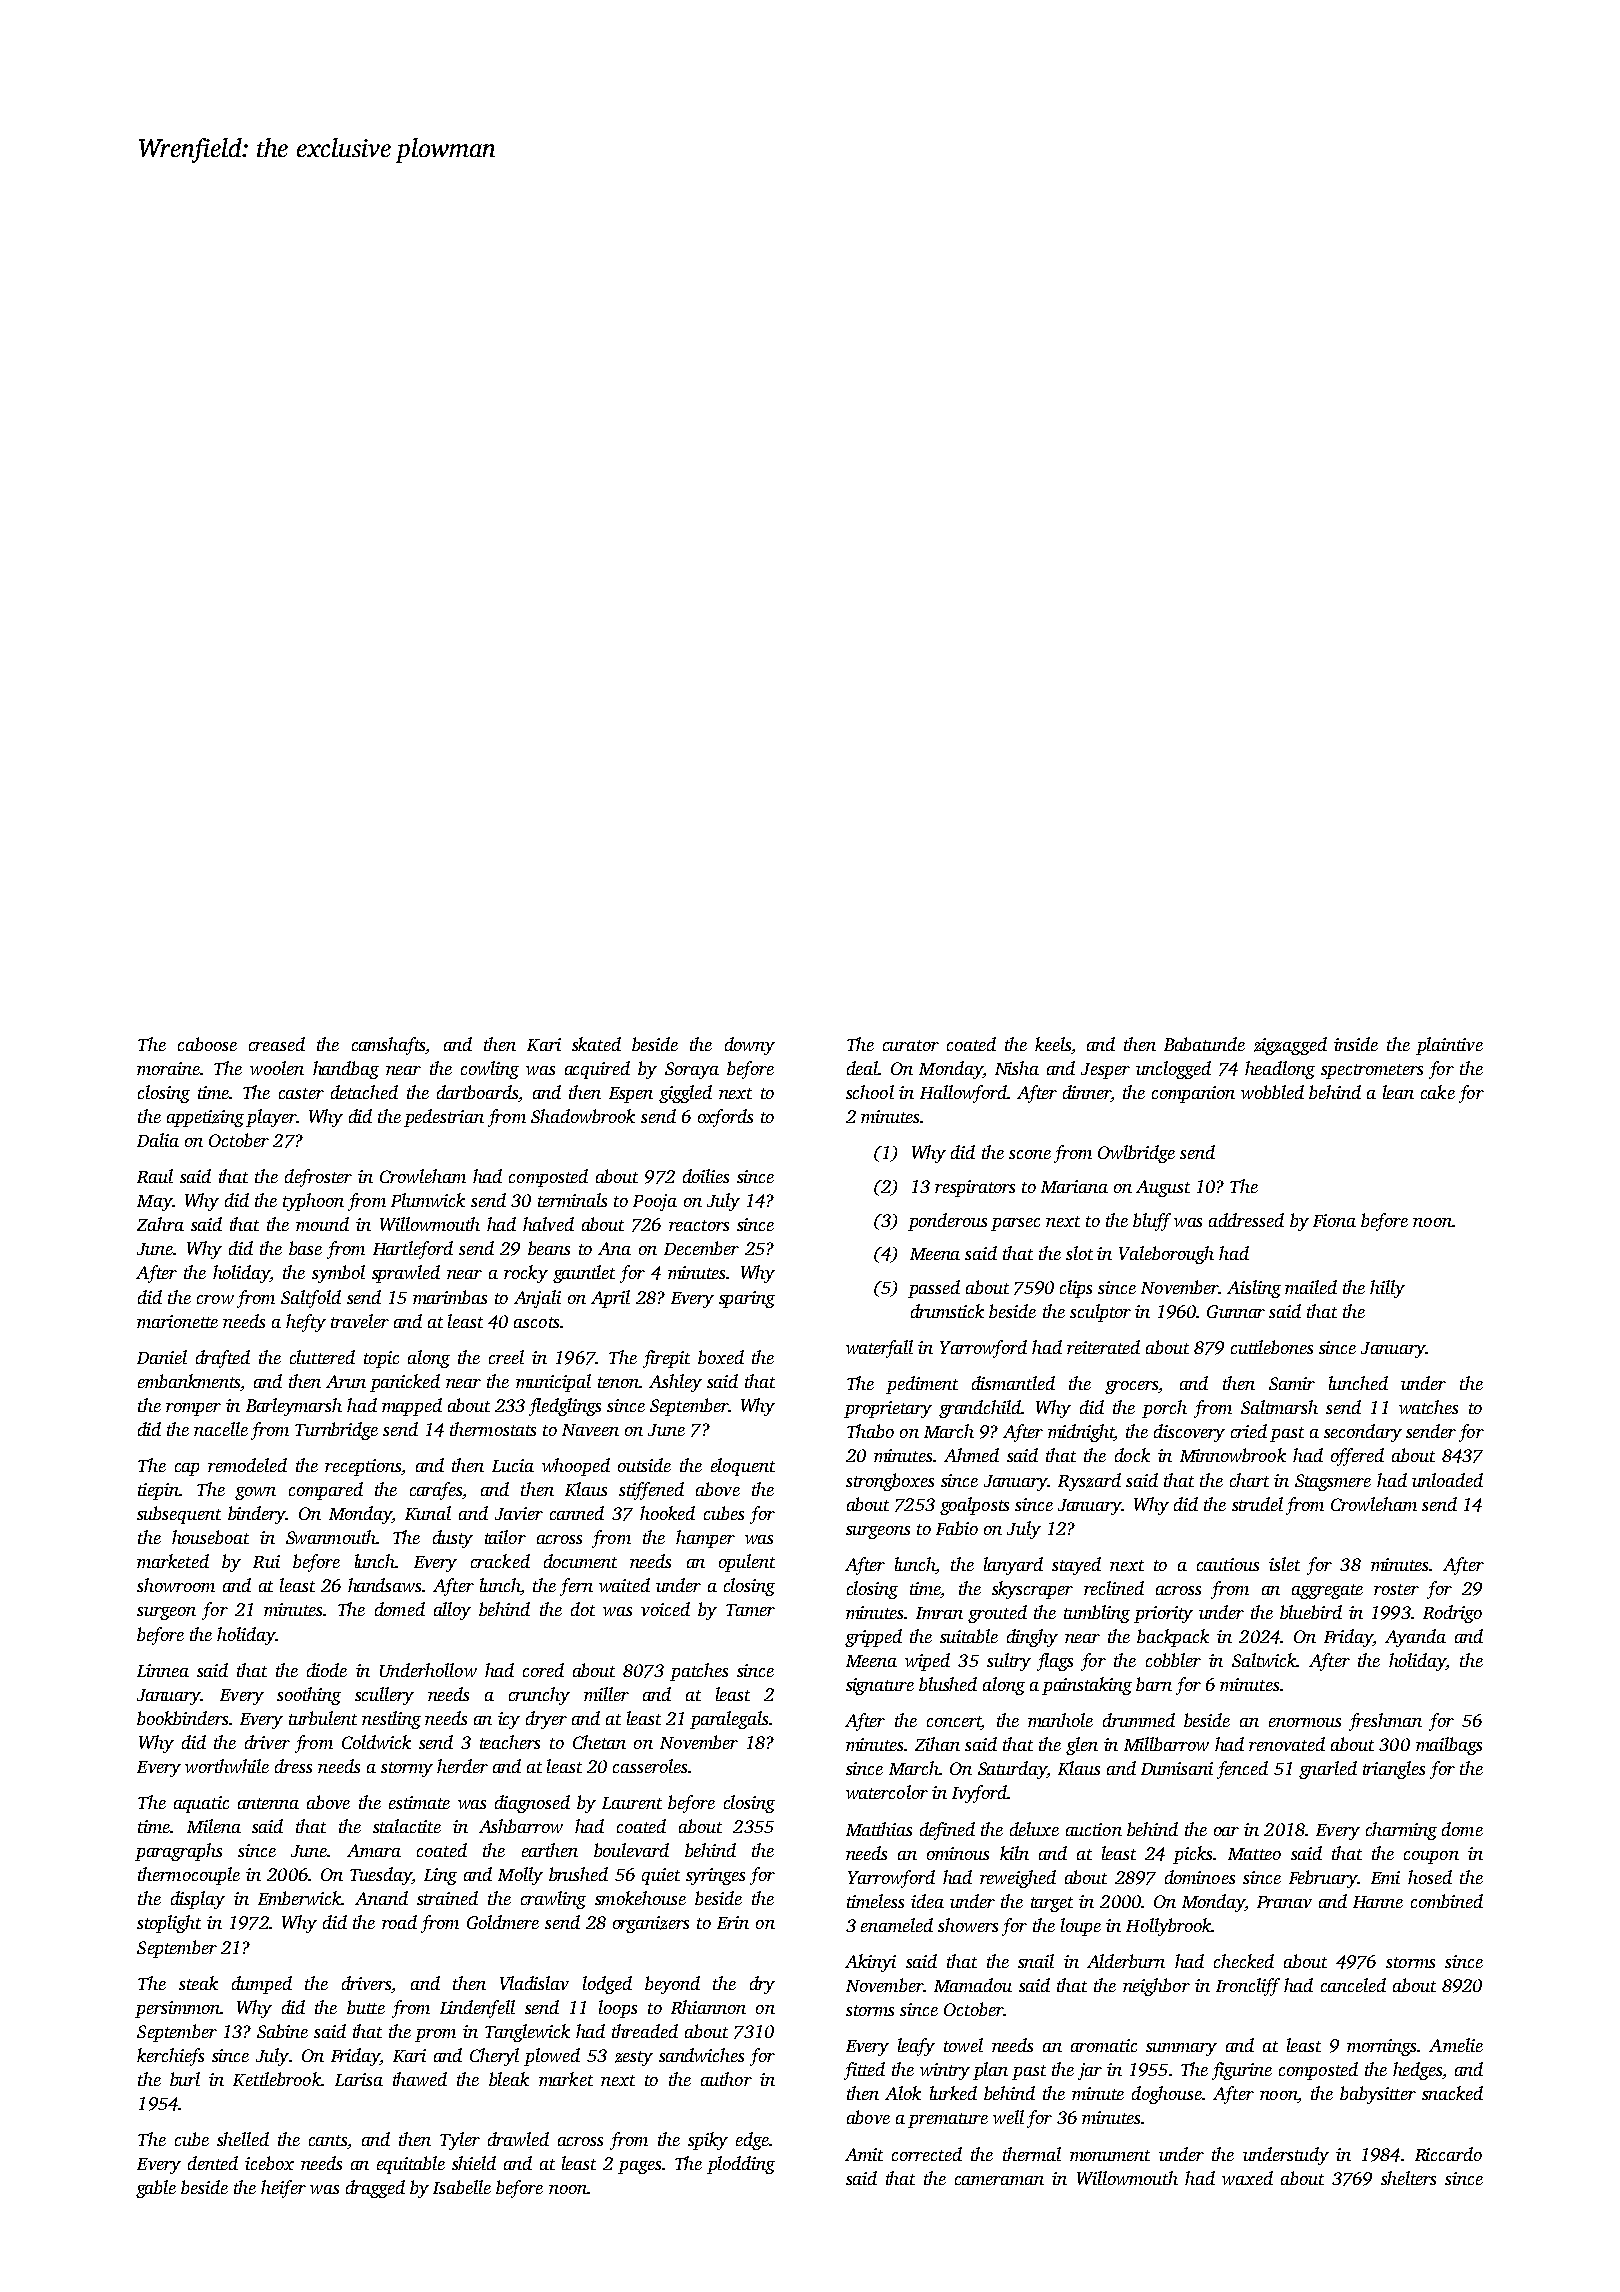  What do you see at coordinates (182, 1718) in the document?
I see `bookbinders` at bounding box center [182, 1718].
